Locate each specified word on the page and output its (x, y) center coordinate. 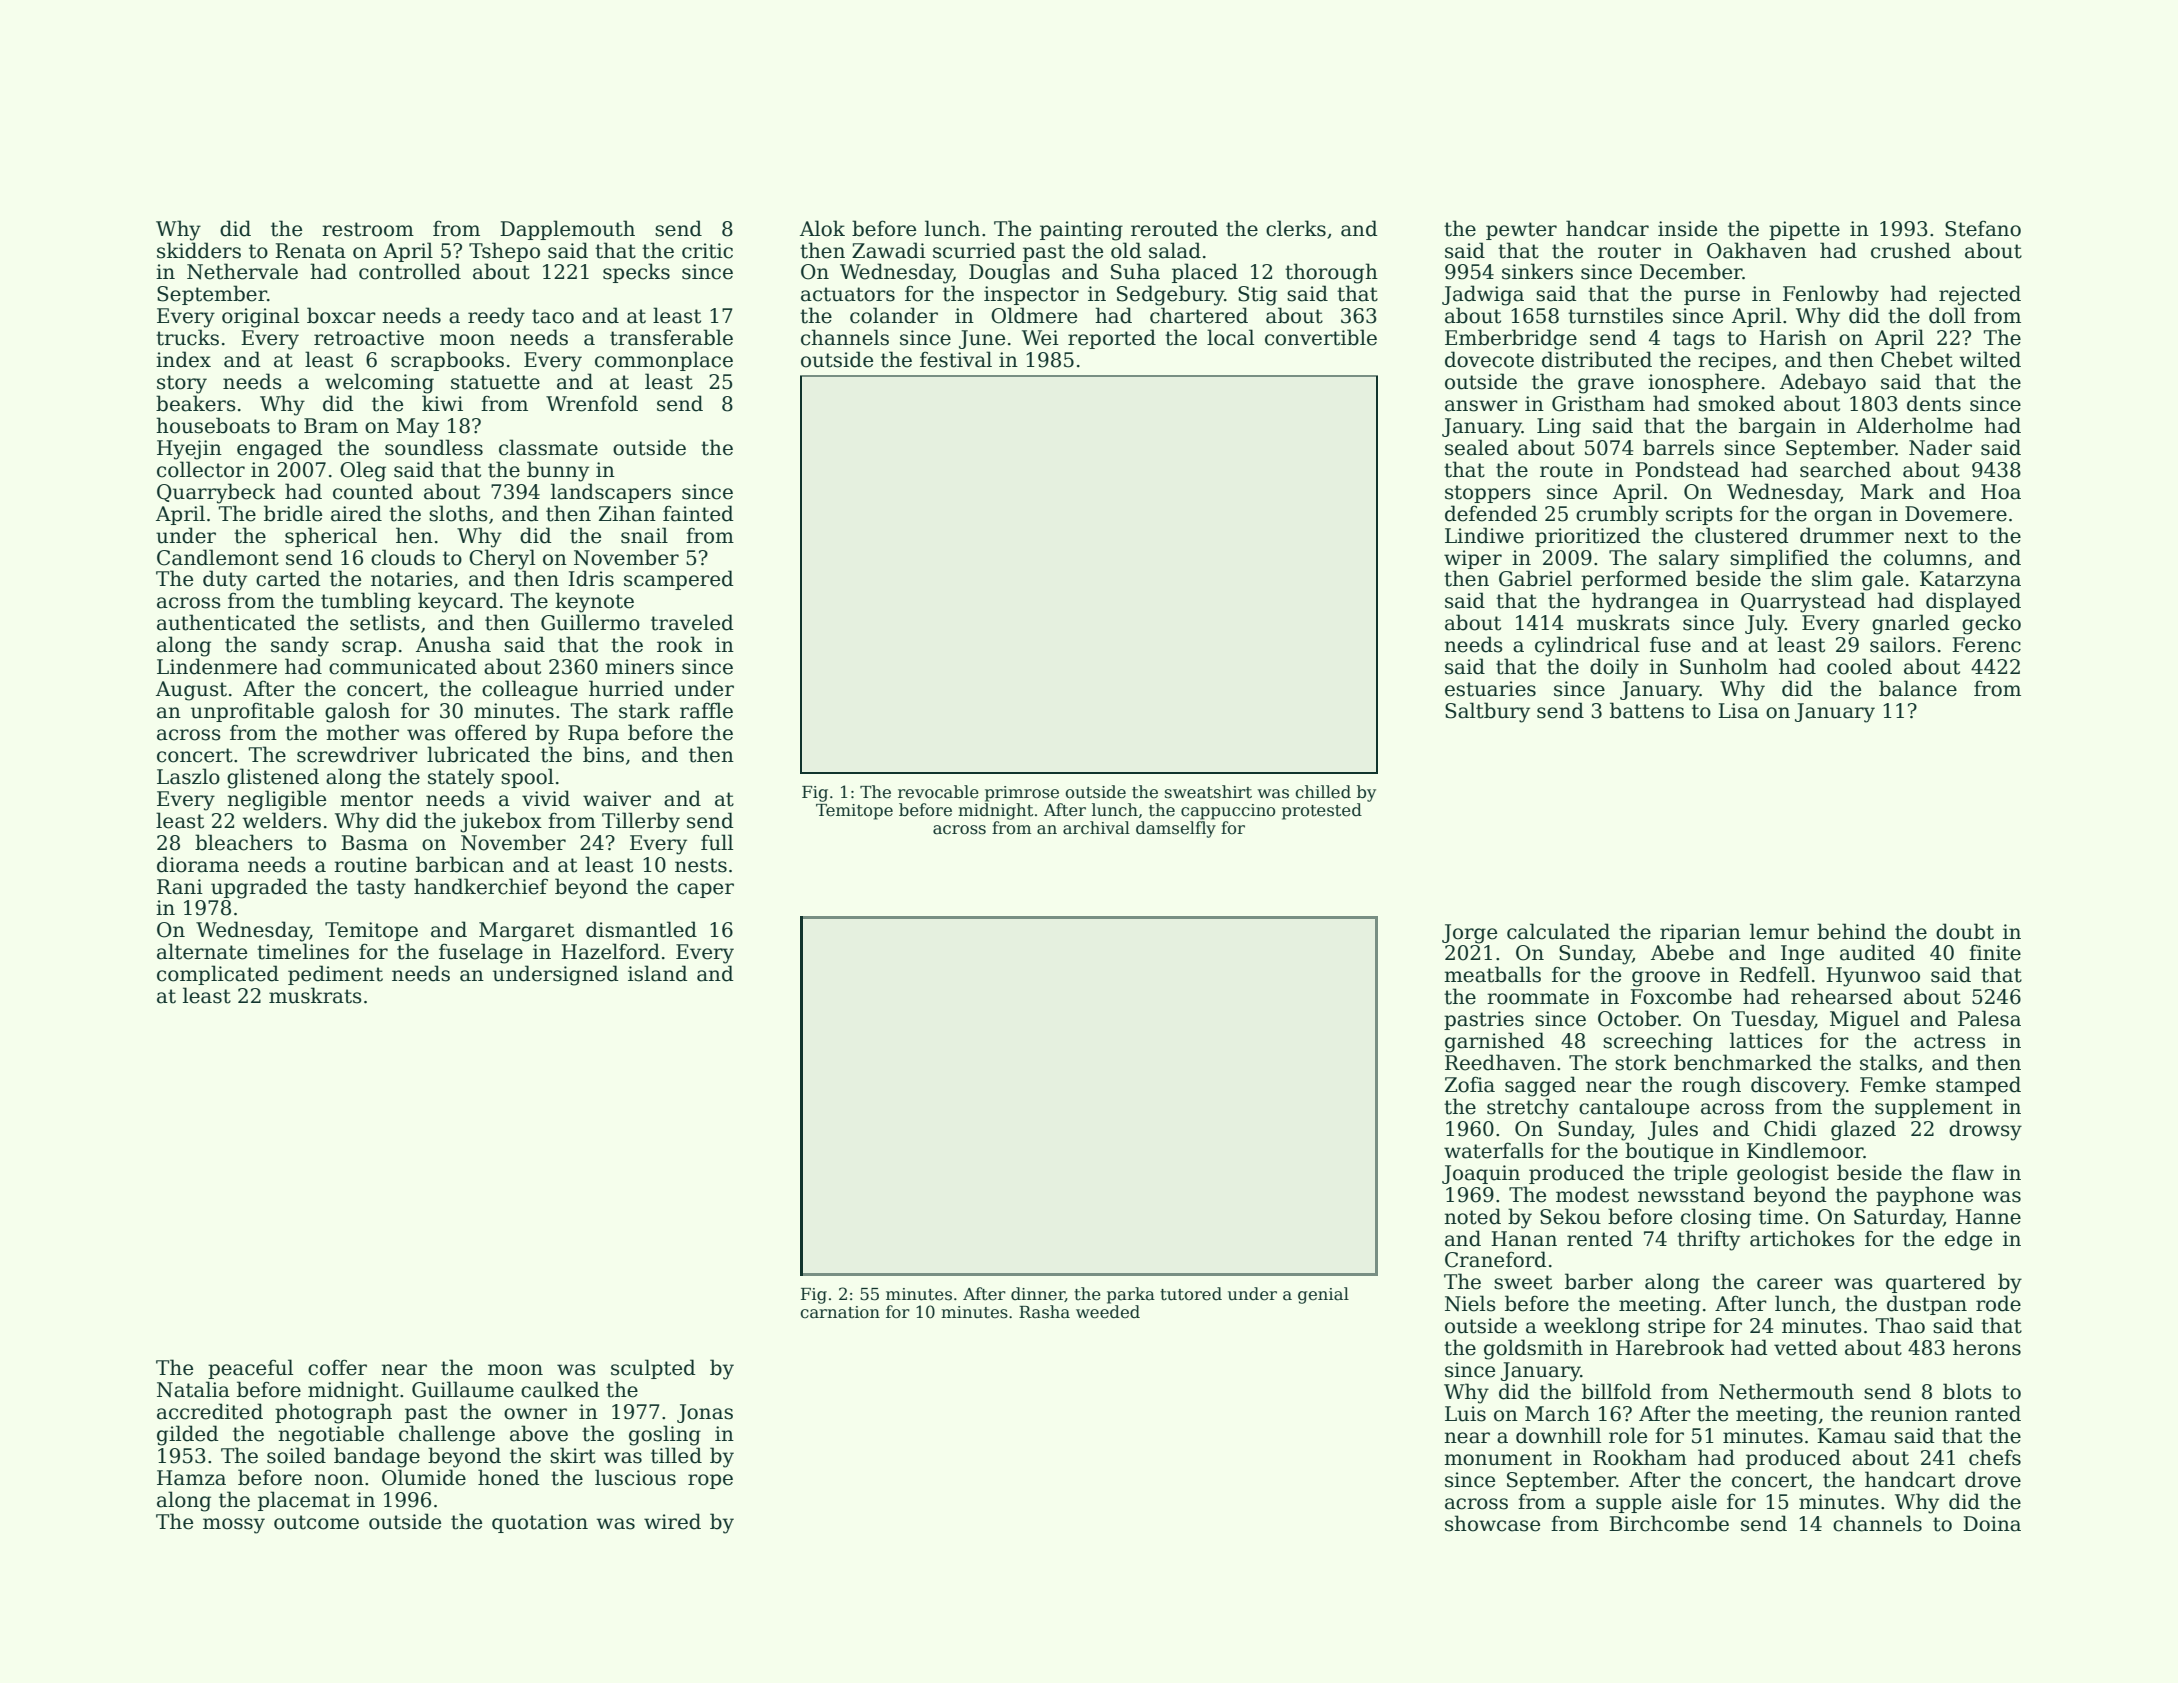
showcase (1492, 1523)
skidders (199, 250)
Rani (180, 887)
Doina (1992, 1524)
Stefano (1983, 228)
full (717, 842)
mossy (234, 1526)
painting (1081, 231)
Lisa (1738, 711)
